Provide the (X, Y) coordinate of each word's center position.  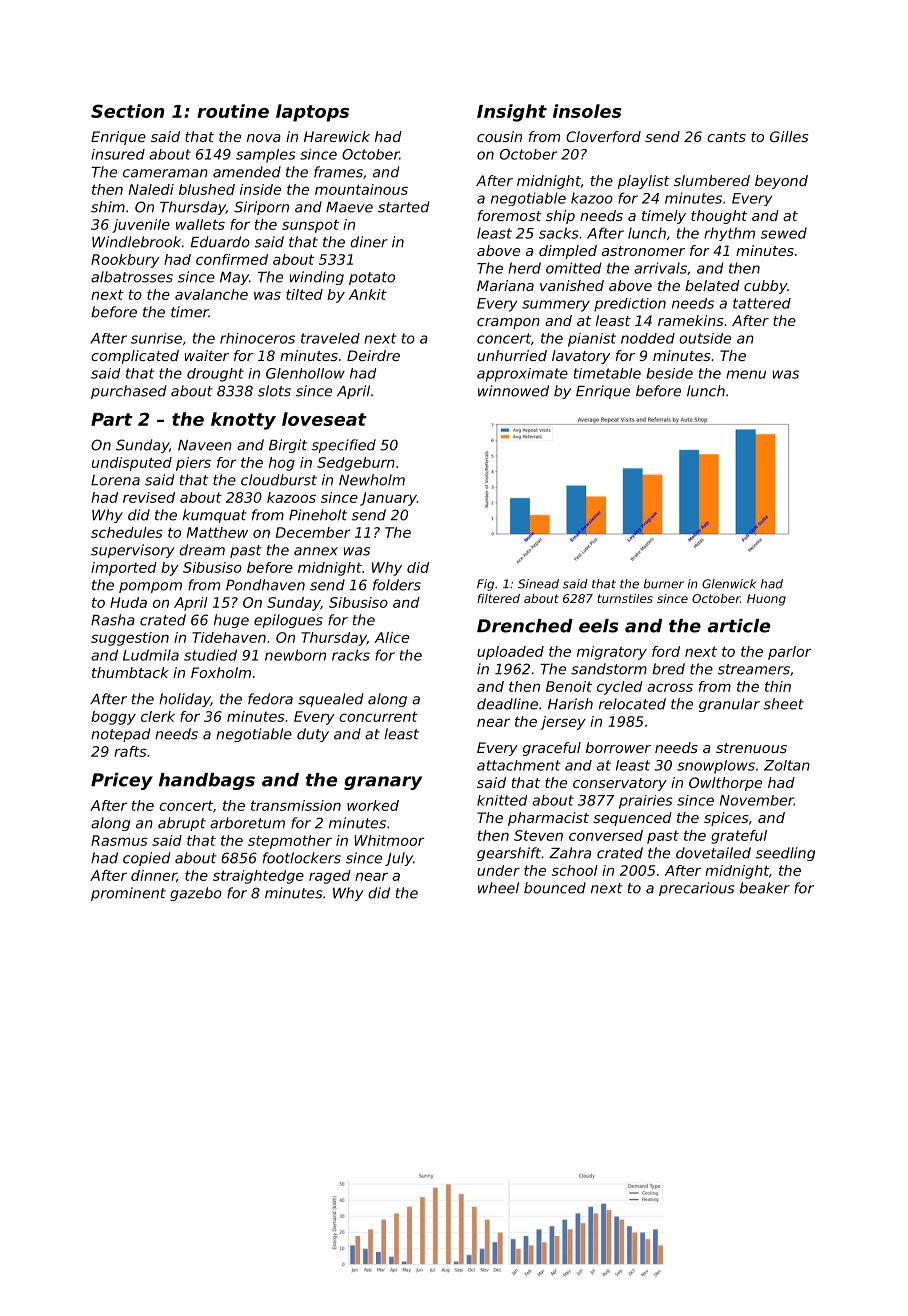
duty (313, 735)
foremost (510, 215)
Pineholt (318, 515)
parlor (790, 653)
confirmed (232, 259)
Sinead (538, 584)
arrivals (660, 268)
